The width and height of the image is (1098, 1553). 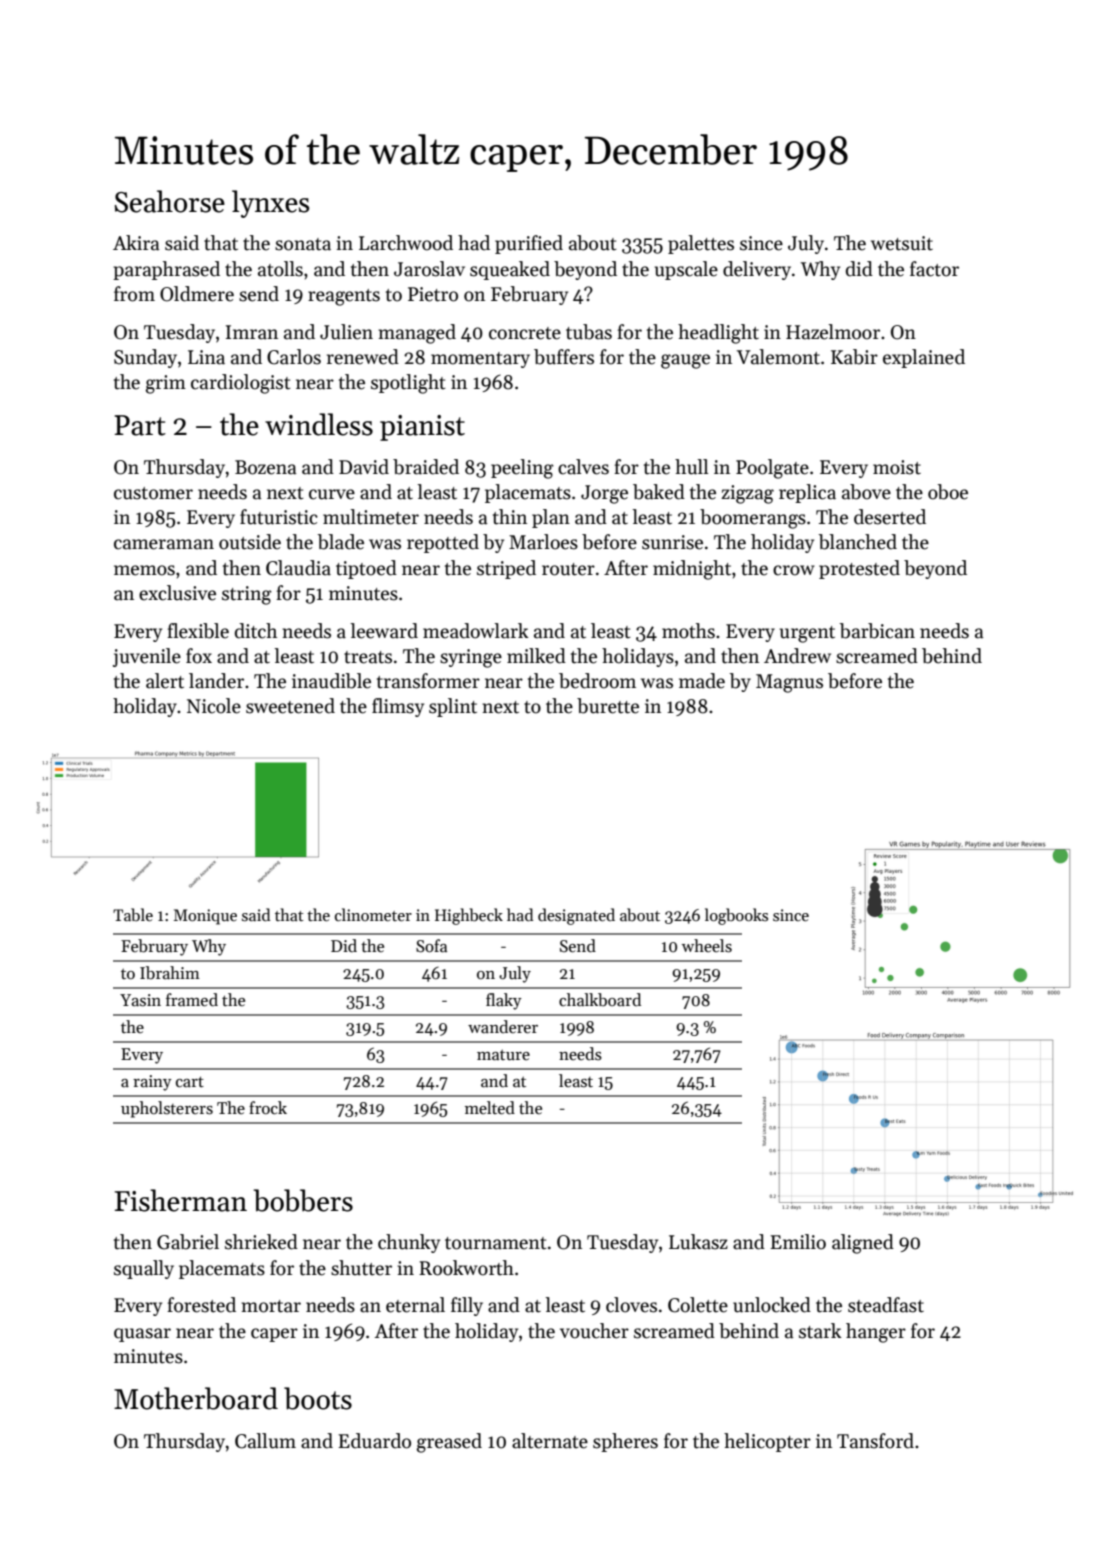 What do you see at coordinates (408, 384) in the image?
I see `spotlight` at bounding box center [408, 384].
